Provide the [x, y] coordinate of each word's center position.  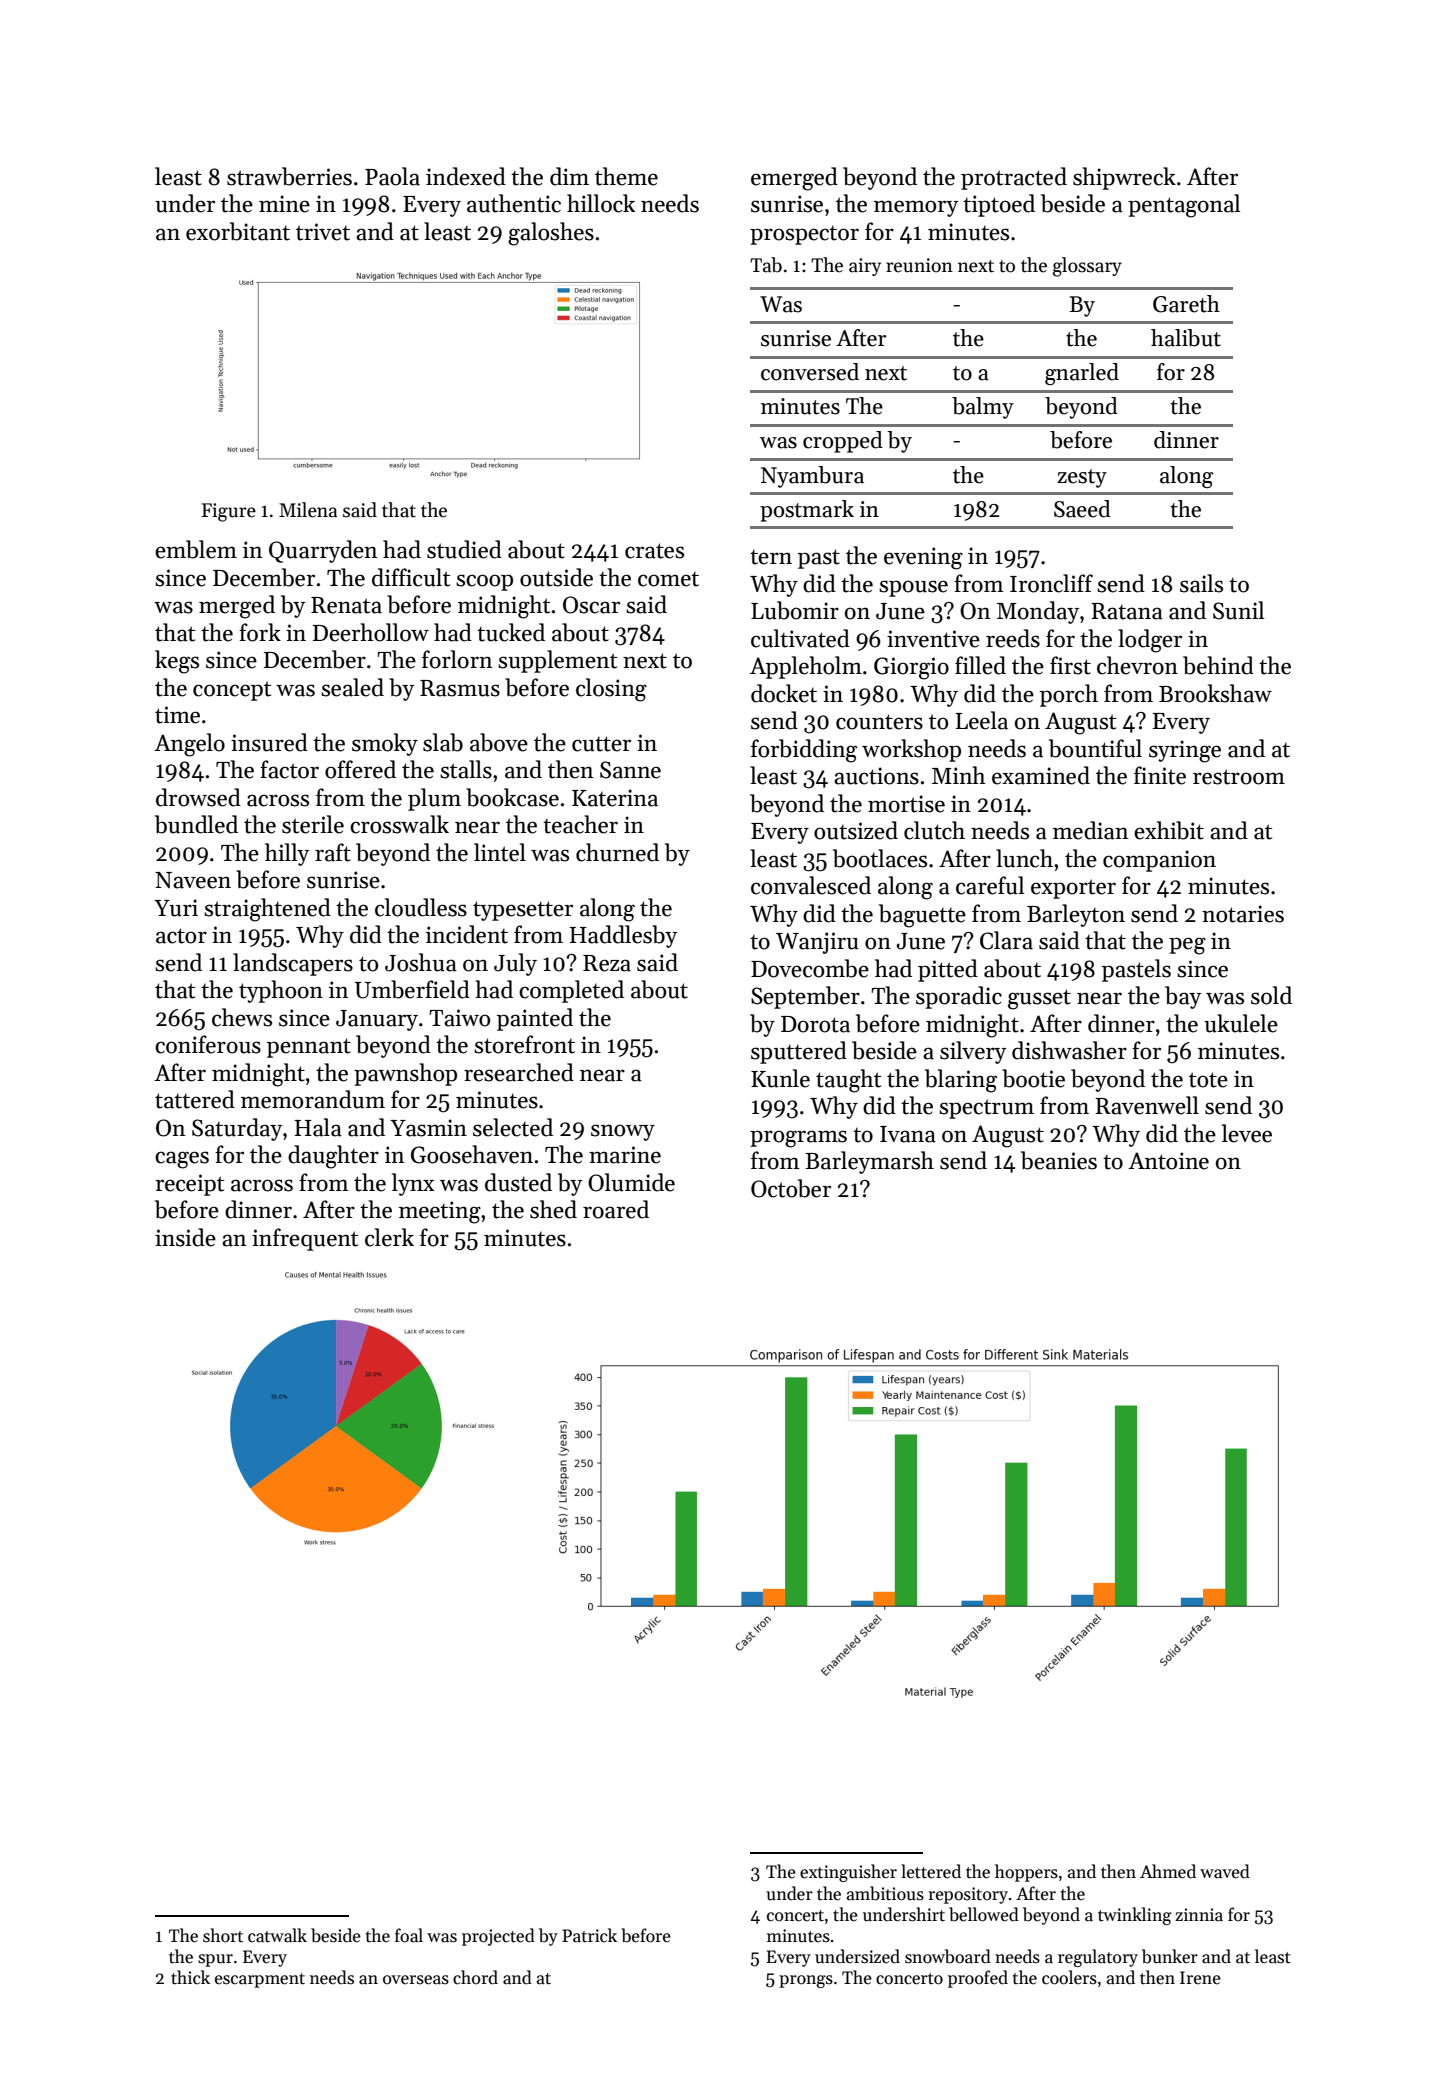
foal [409, 1935]
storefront [524, 1044]
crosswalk [399, 824]
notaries [1243, 914]
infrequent [305, 1239]
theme [626, 176]
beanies [1059, 1160]
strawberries [289, 176]
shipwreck [1124, 178]
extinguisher [848, 1873]
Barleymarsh [869, 1162]
